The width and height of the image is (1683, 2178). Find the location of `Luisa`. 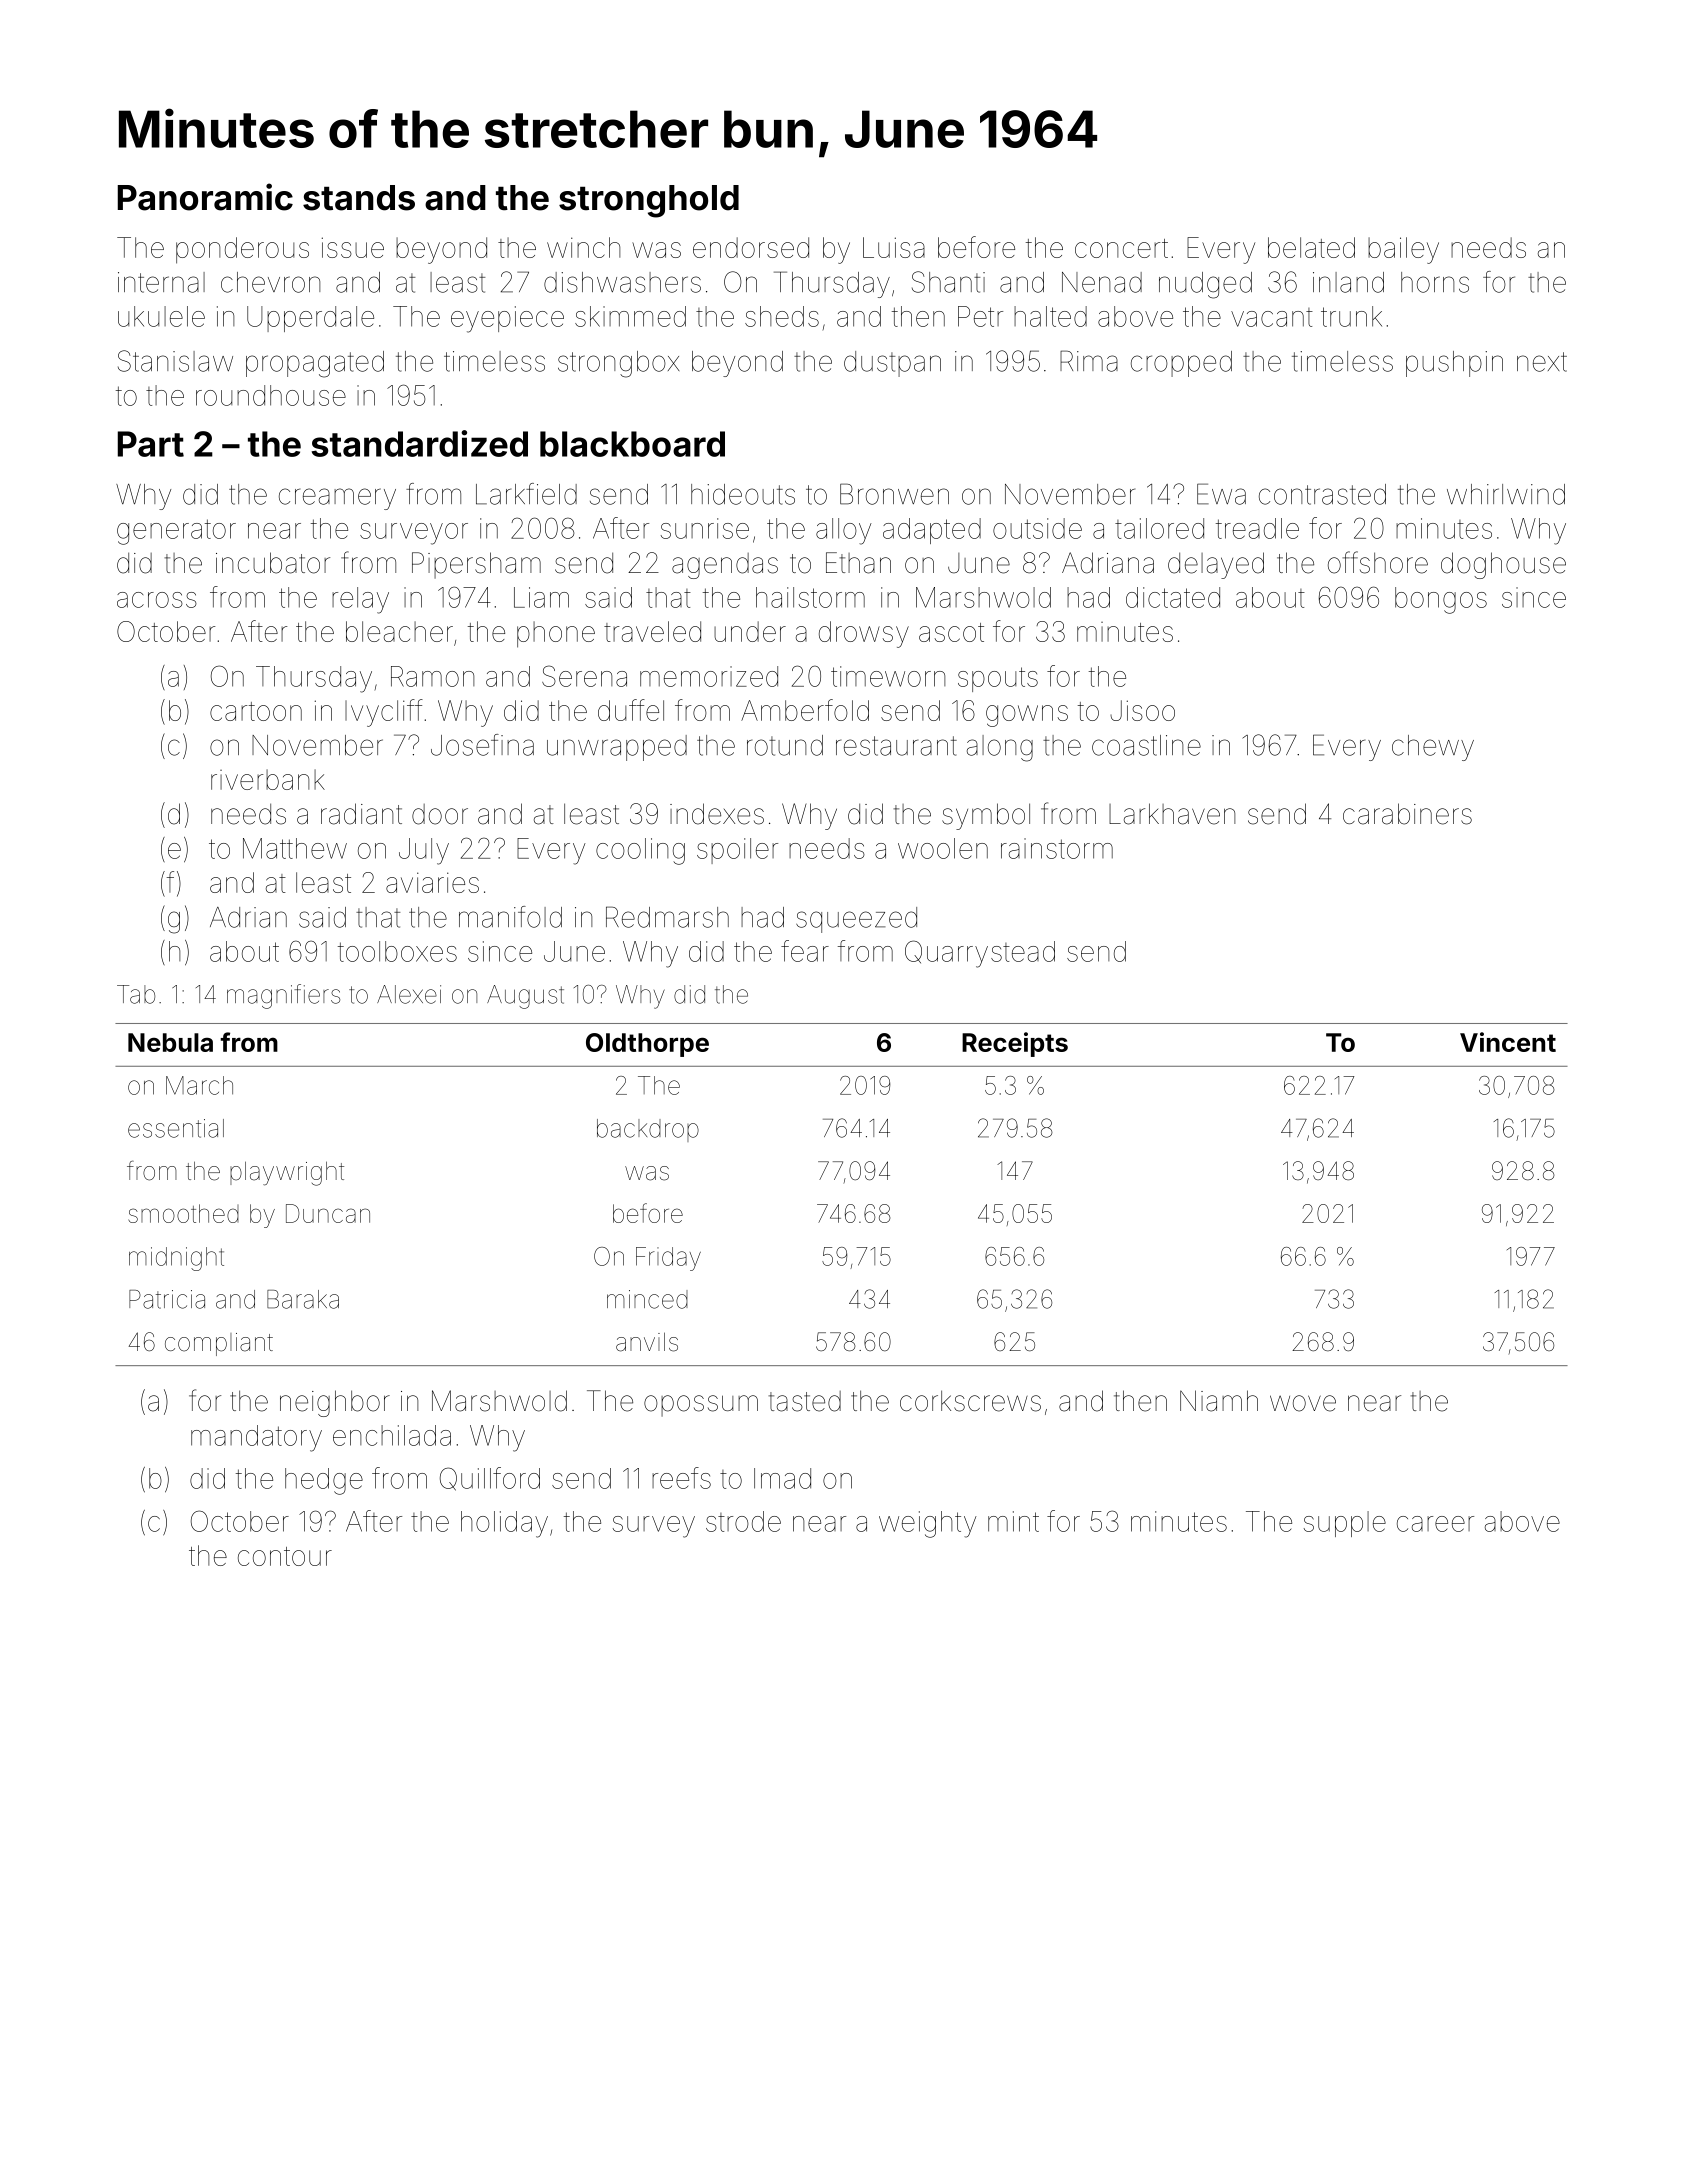

Luisa is located at coordinates (894, 247).
